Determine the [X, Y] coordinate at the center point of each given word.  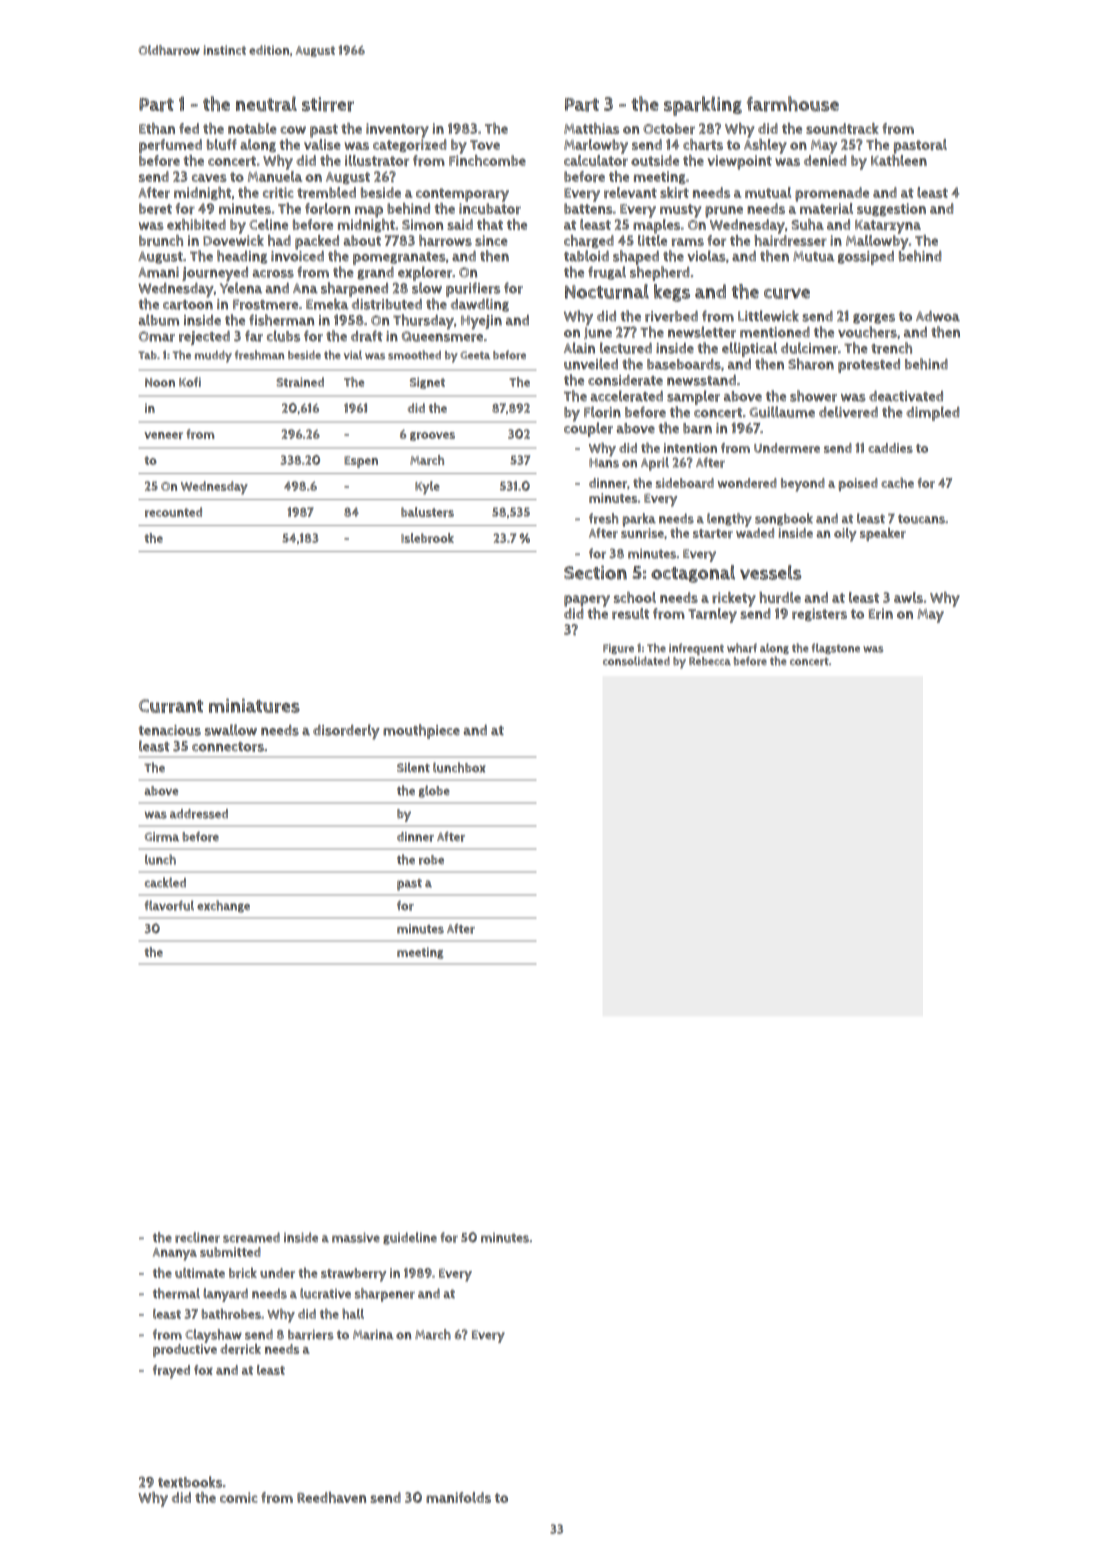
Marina [373, 1334]
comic [239, 1497]
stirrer [328, 104]
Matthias [591, 128]
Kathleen [899, 160]
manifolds [458, 1497]
